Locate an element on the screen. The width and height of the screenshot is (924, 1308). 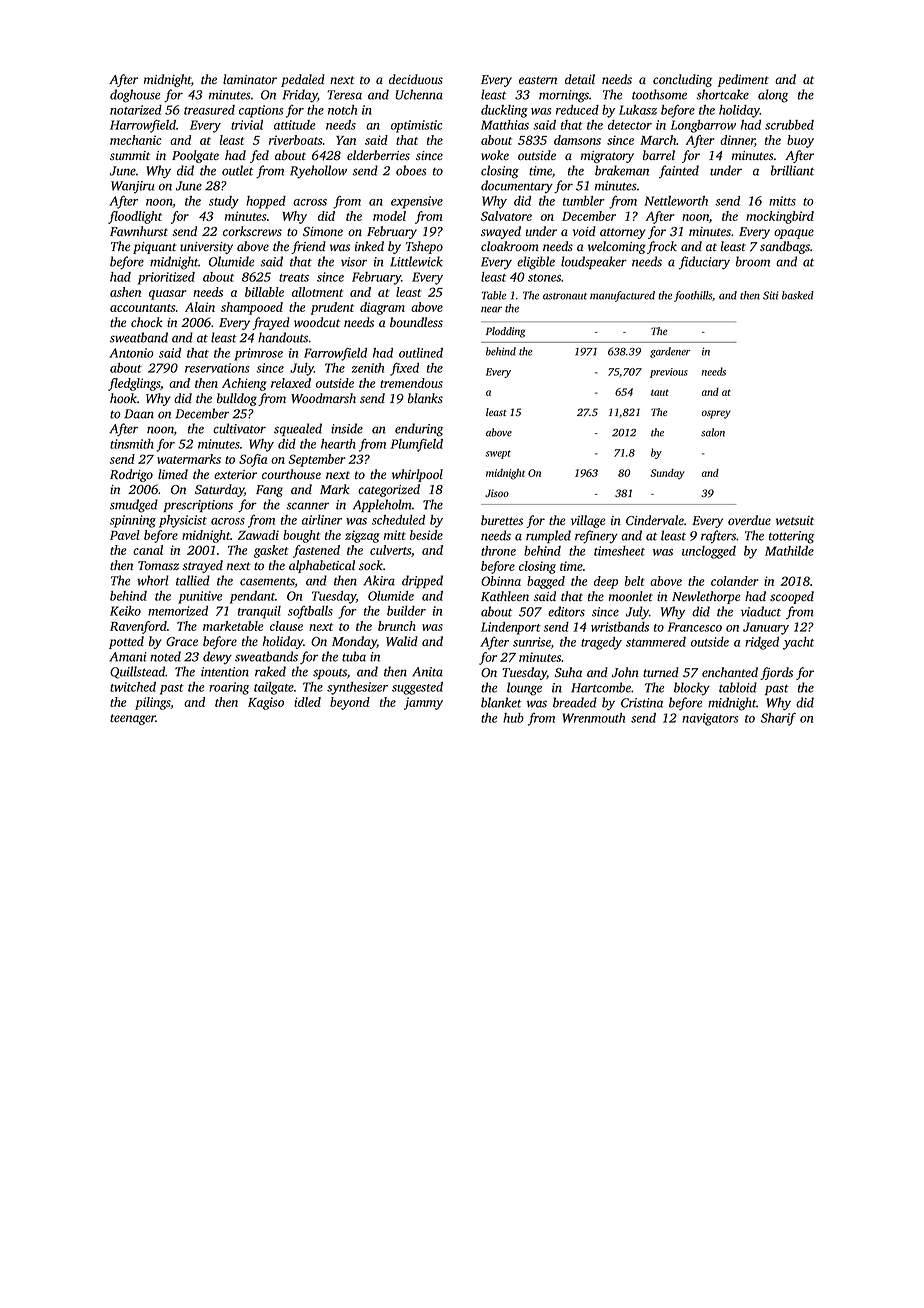
pendant is located at coordinates (252, 597).
